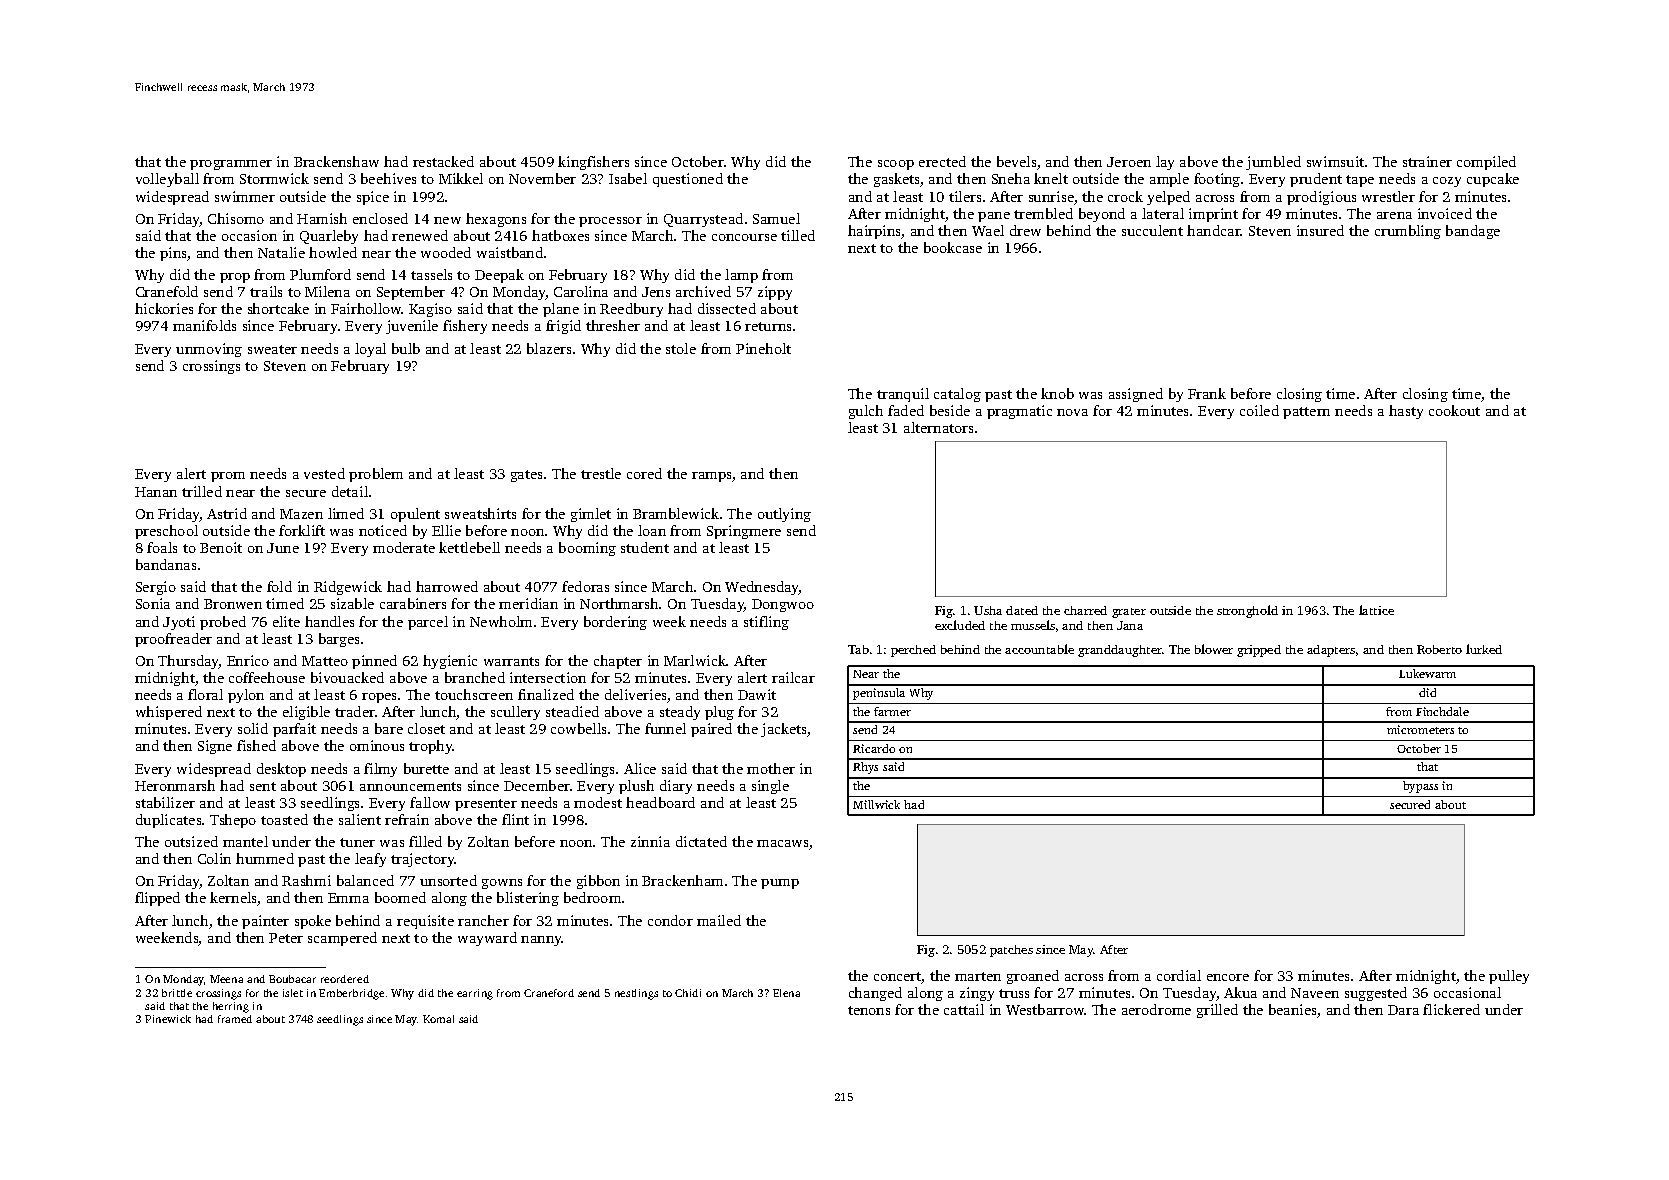  What do you see at coordinates (357, 842) in the page?
I see `tuner` at bounding box center [357, 842].
